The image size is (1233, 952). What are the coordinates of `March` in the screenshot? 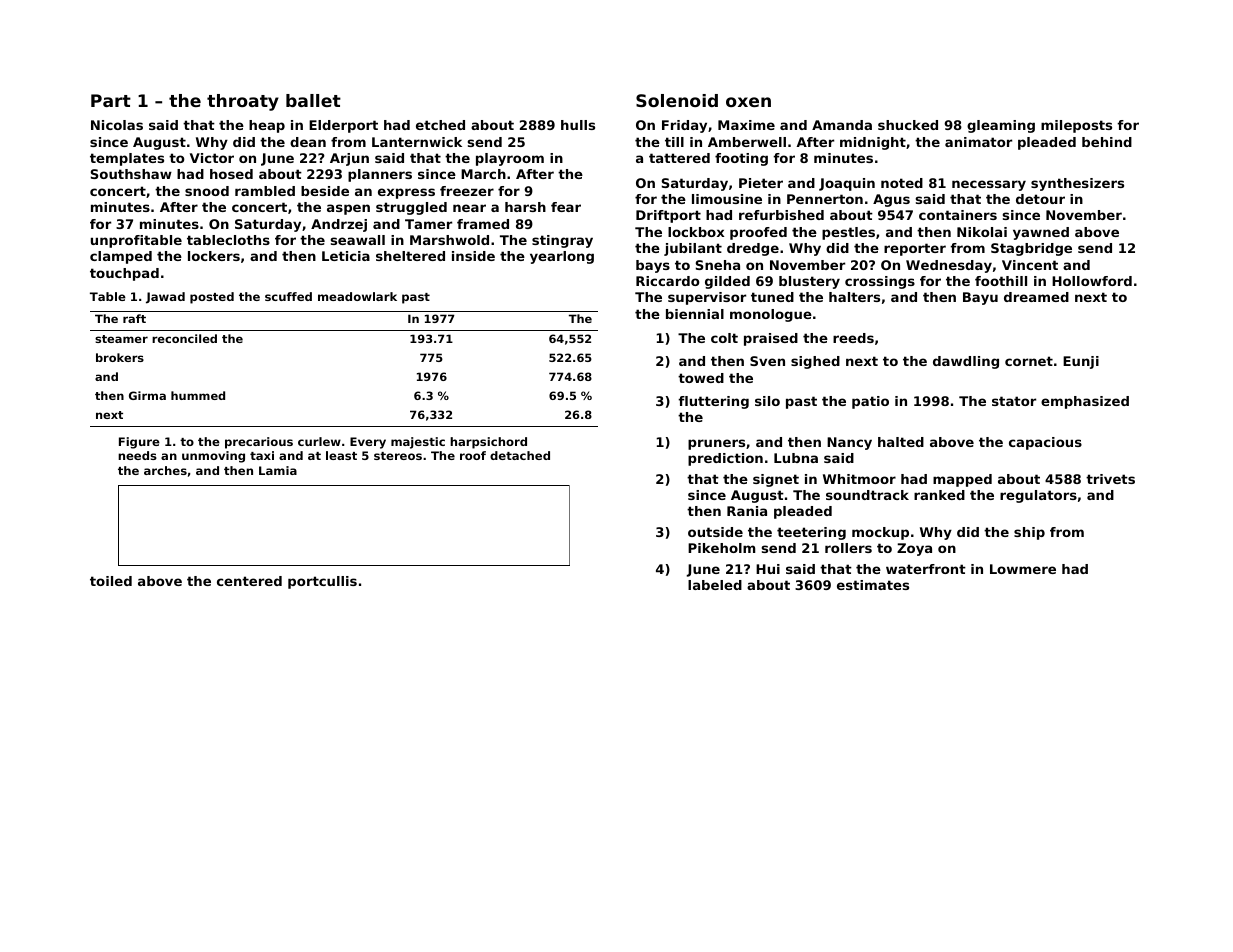 It's located at (483, 174).
